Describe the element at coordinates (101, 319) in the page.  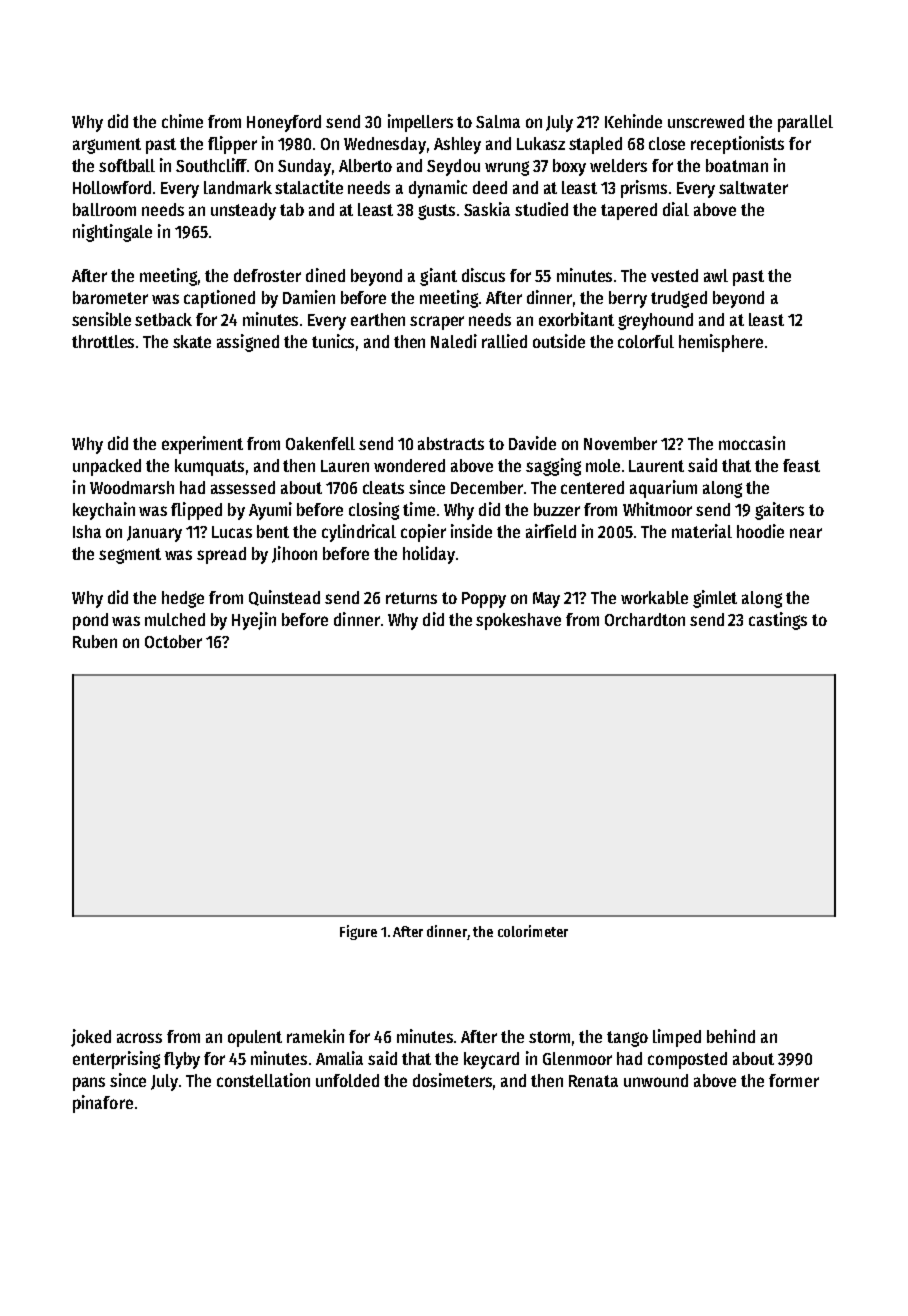
I see `sensible` at that location.
